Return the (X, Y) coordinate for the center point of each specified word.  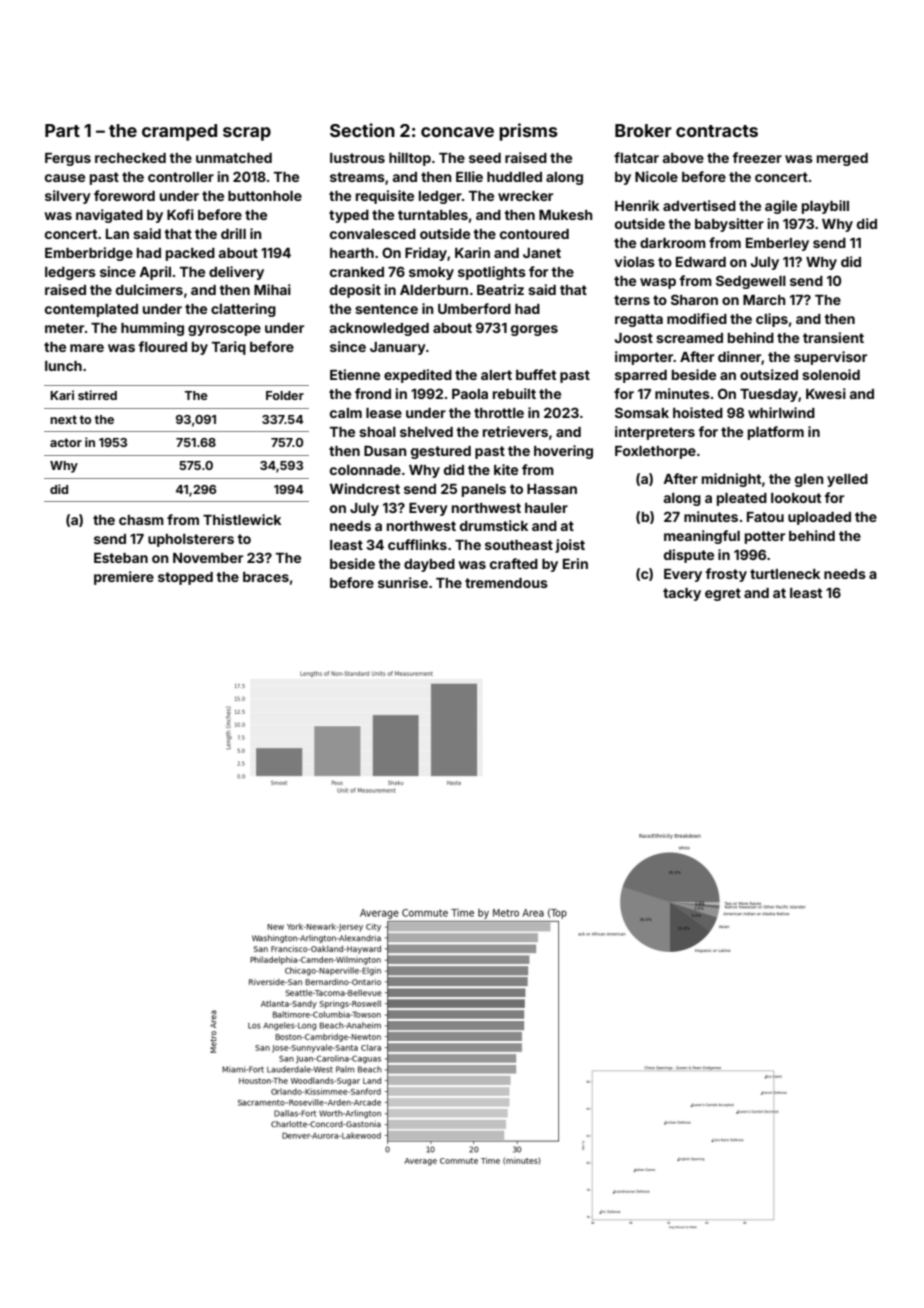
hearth (352, 253)
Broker (643, 130)
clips (772, 320)
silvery (68, 197)
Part (62, 130)
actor (66, 442)
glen (809, 480)
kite (506, 469)
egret (723, 594)
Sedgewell (751, 282)
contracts (717, 131)
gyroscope (224, 330)
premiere (124, 578)
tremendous (506, 583)
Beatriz (500, 289)
